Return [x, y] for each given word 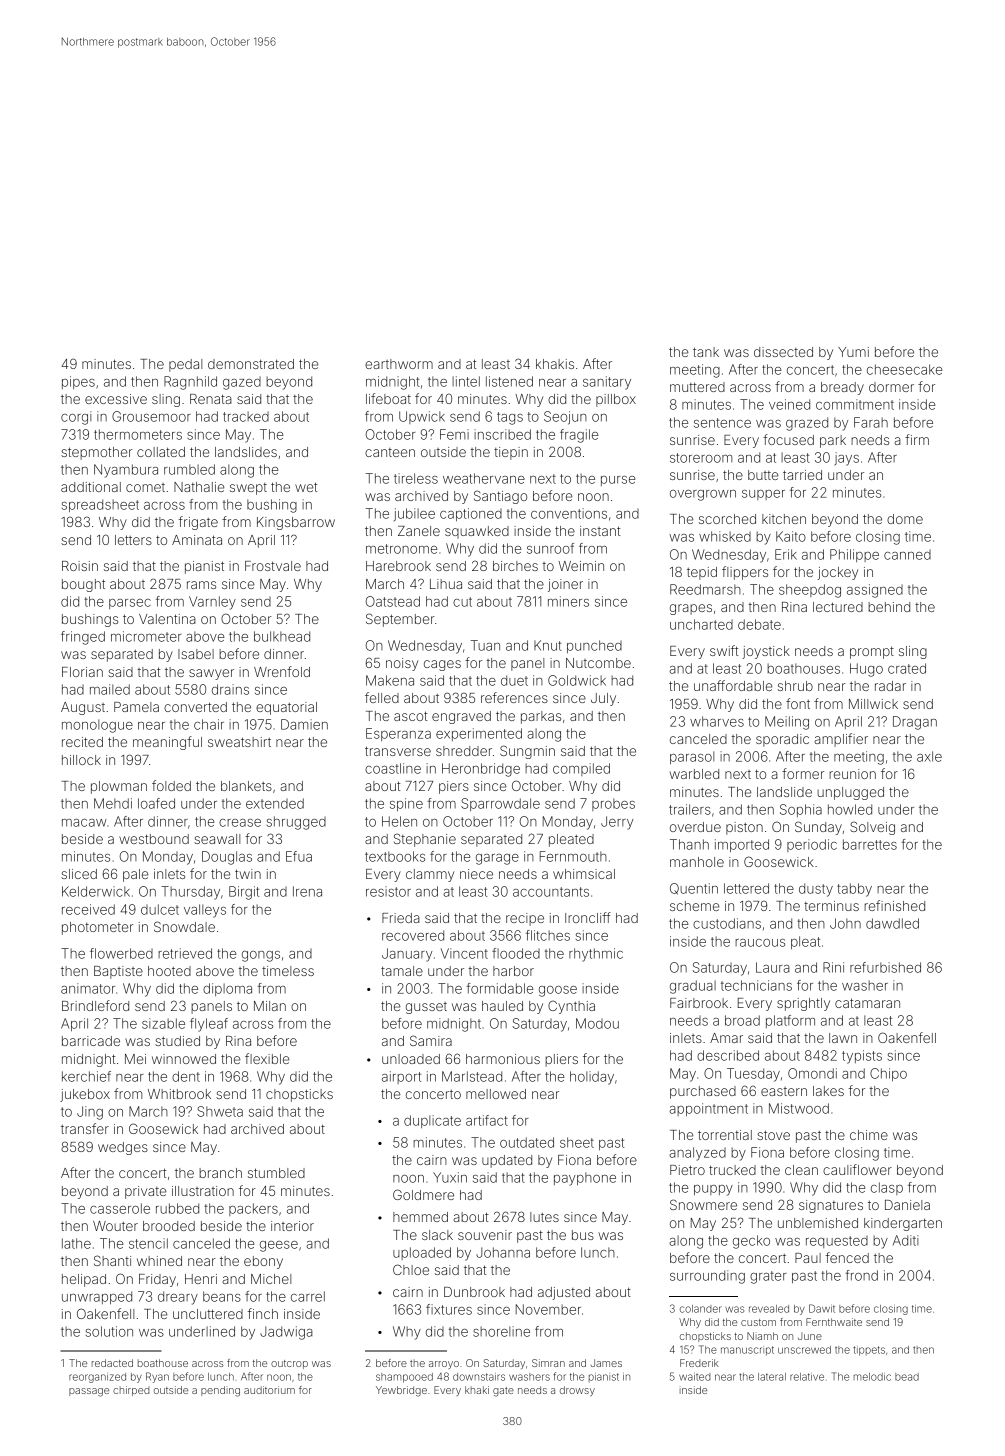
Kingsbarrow [296, 523]
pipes [78, 382]
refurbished [885, 967]
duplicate [432, 1121]
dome [905, 519]
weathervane [484, 478]
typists [862, 1057]
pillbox [616, 400]
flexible [267, 1058]
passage [89, 1392]
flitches [548, 935]
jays [847, 459]
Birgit [244, 893]
